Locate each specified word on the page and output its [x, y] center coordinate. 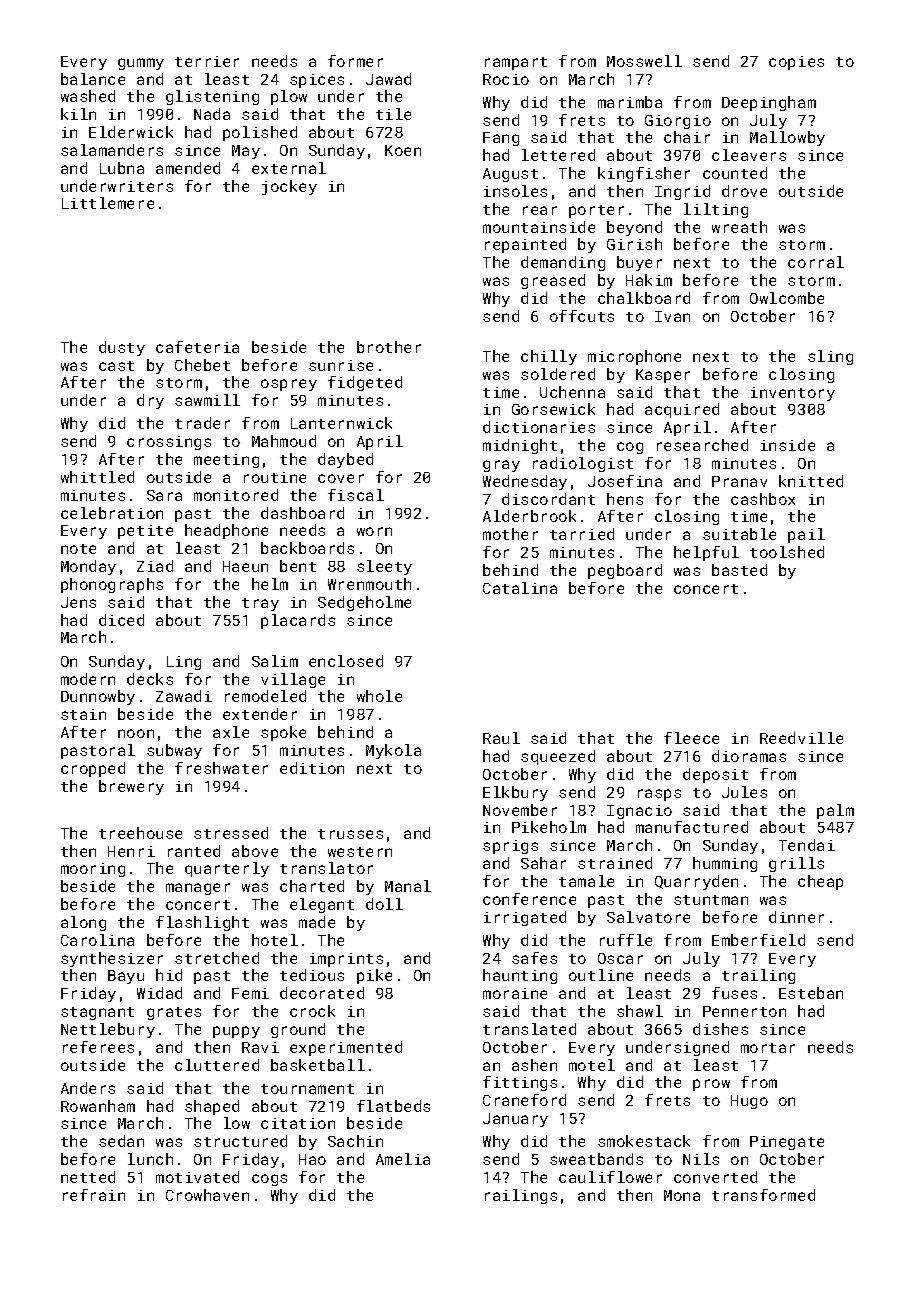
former [355, 61]
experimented [346, 1048]
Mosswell [644, 61]
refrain [94, 1195]
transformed [763, 1195]
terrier [207, 61]
